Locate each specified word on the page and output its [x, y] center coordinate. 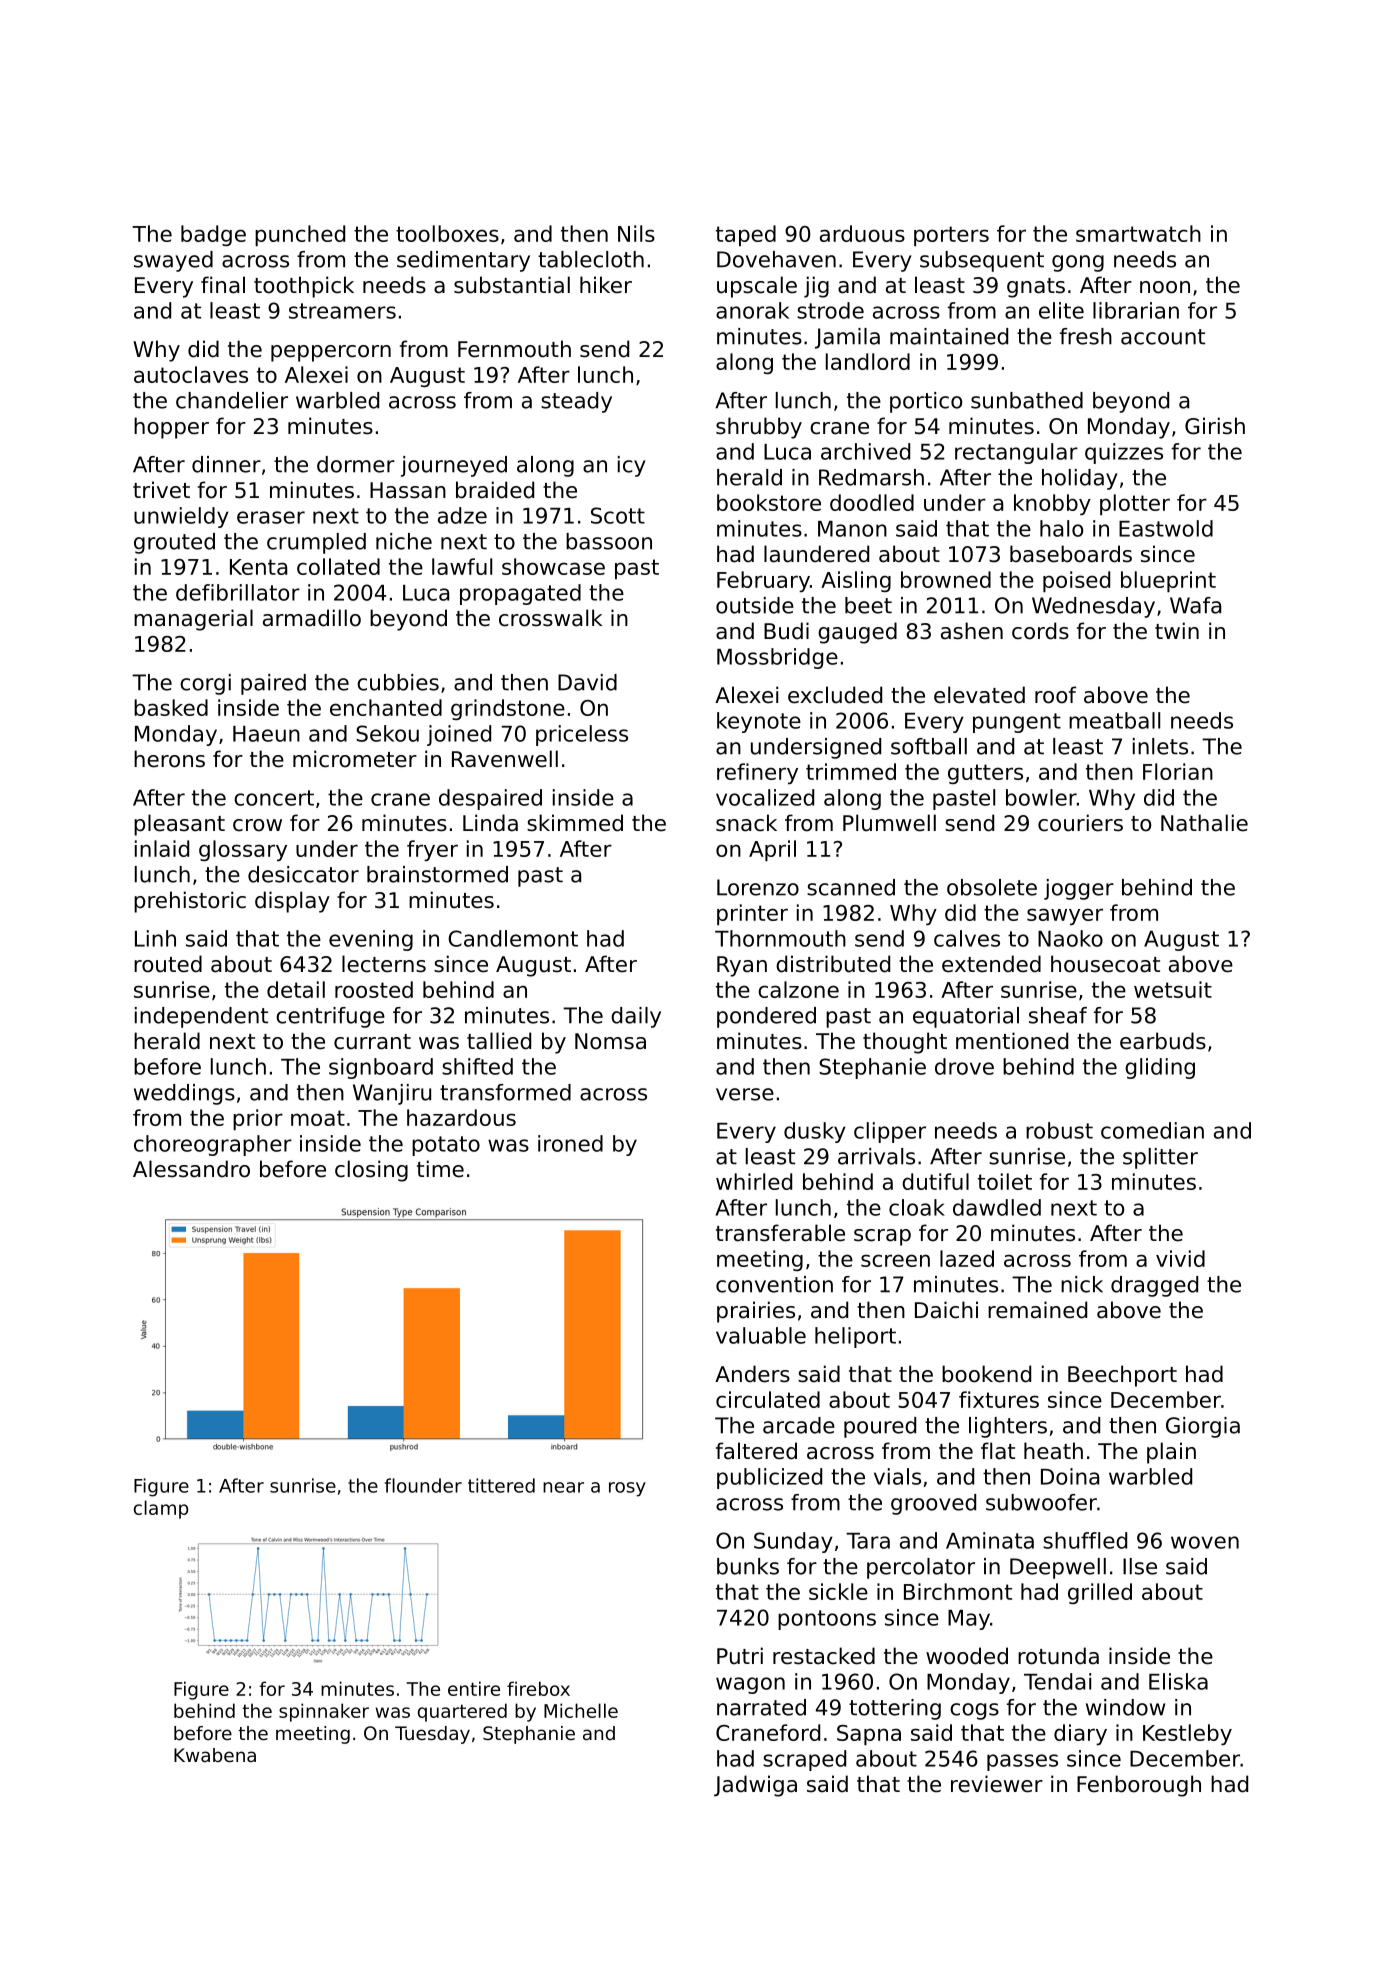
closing [371, 1171]
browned [946, 579]
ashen [972, 631]
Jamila [847, 338]
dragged [1154, 1286]
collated [338, 566]
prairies [756, 1312]
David [587, 682]
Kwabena [215, 1755]
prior [258, 1119]
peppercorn [331, 353]
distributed [833, 964]
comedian [1152, 1130]
